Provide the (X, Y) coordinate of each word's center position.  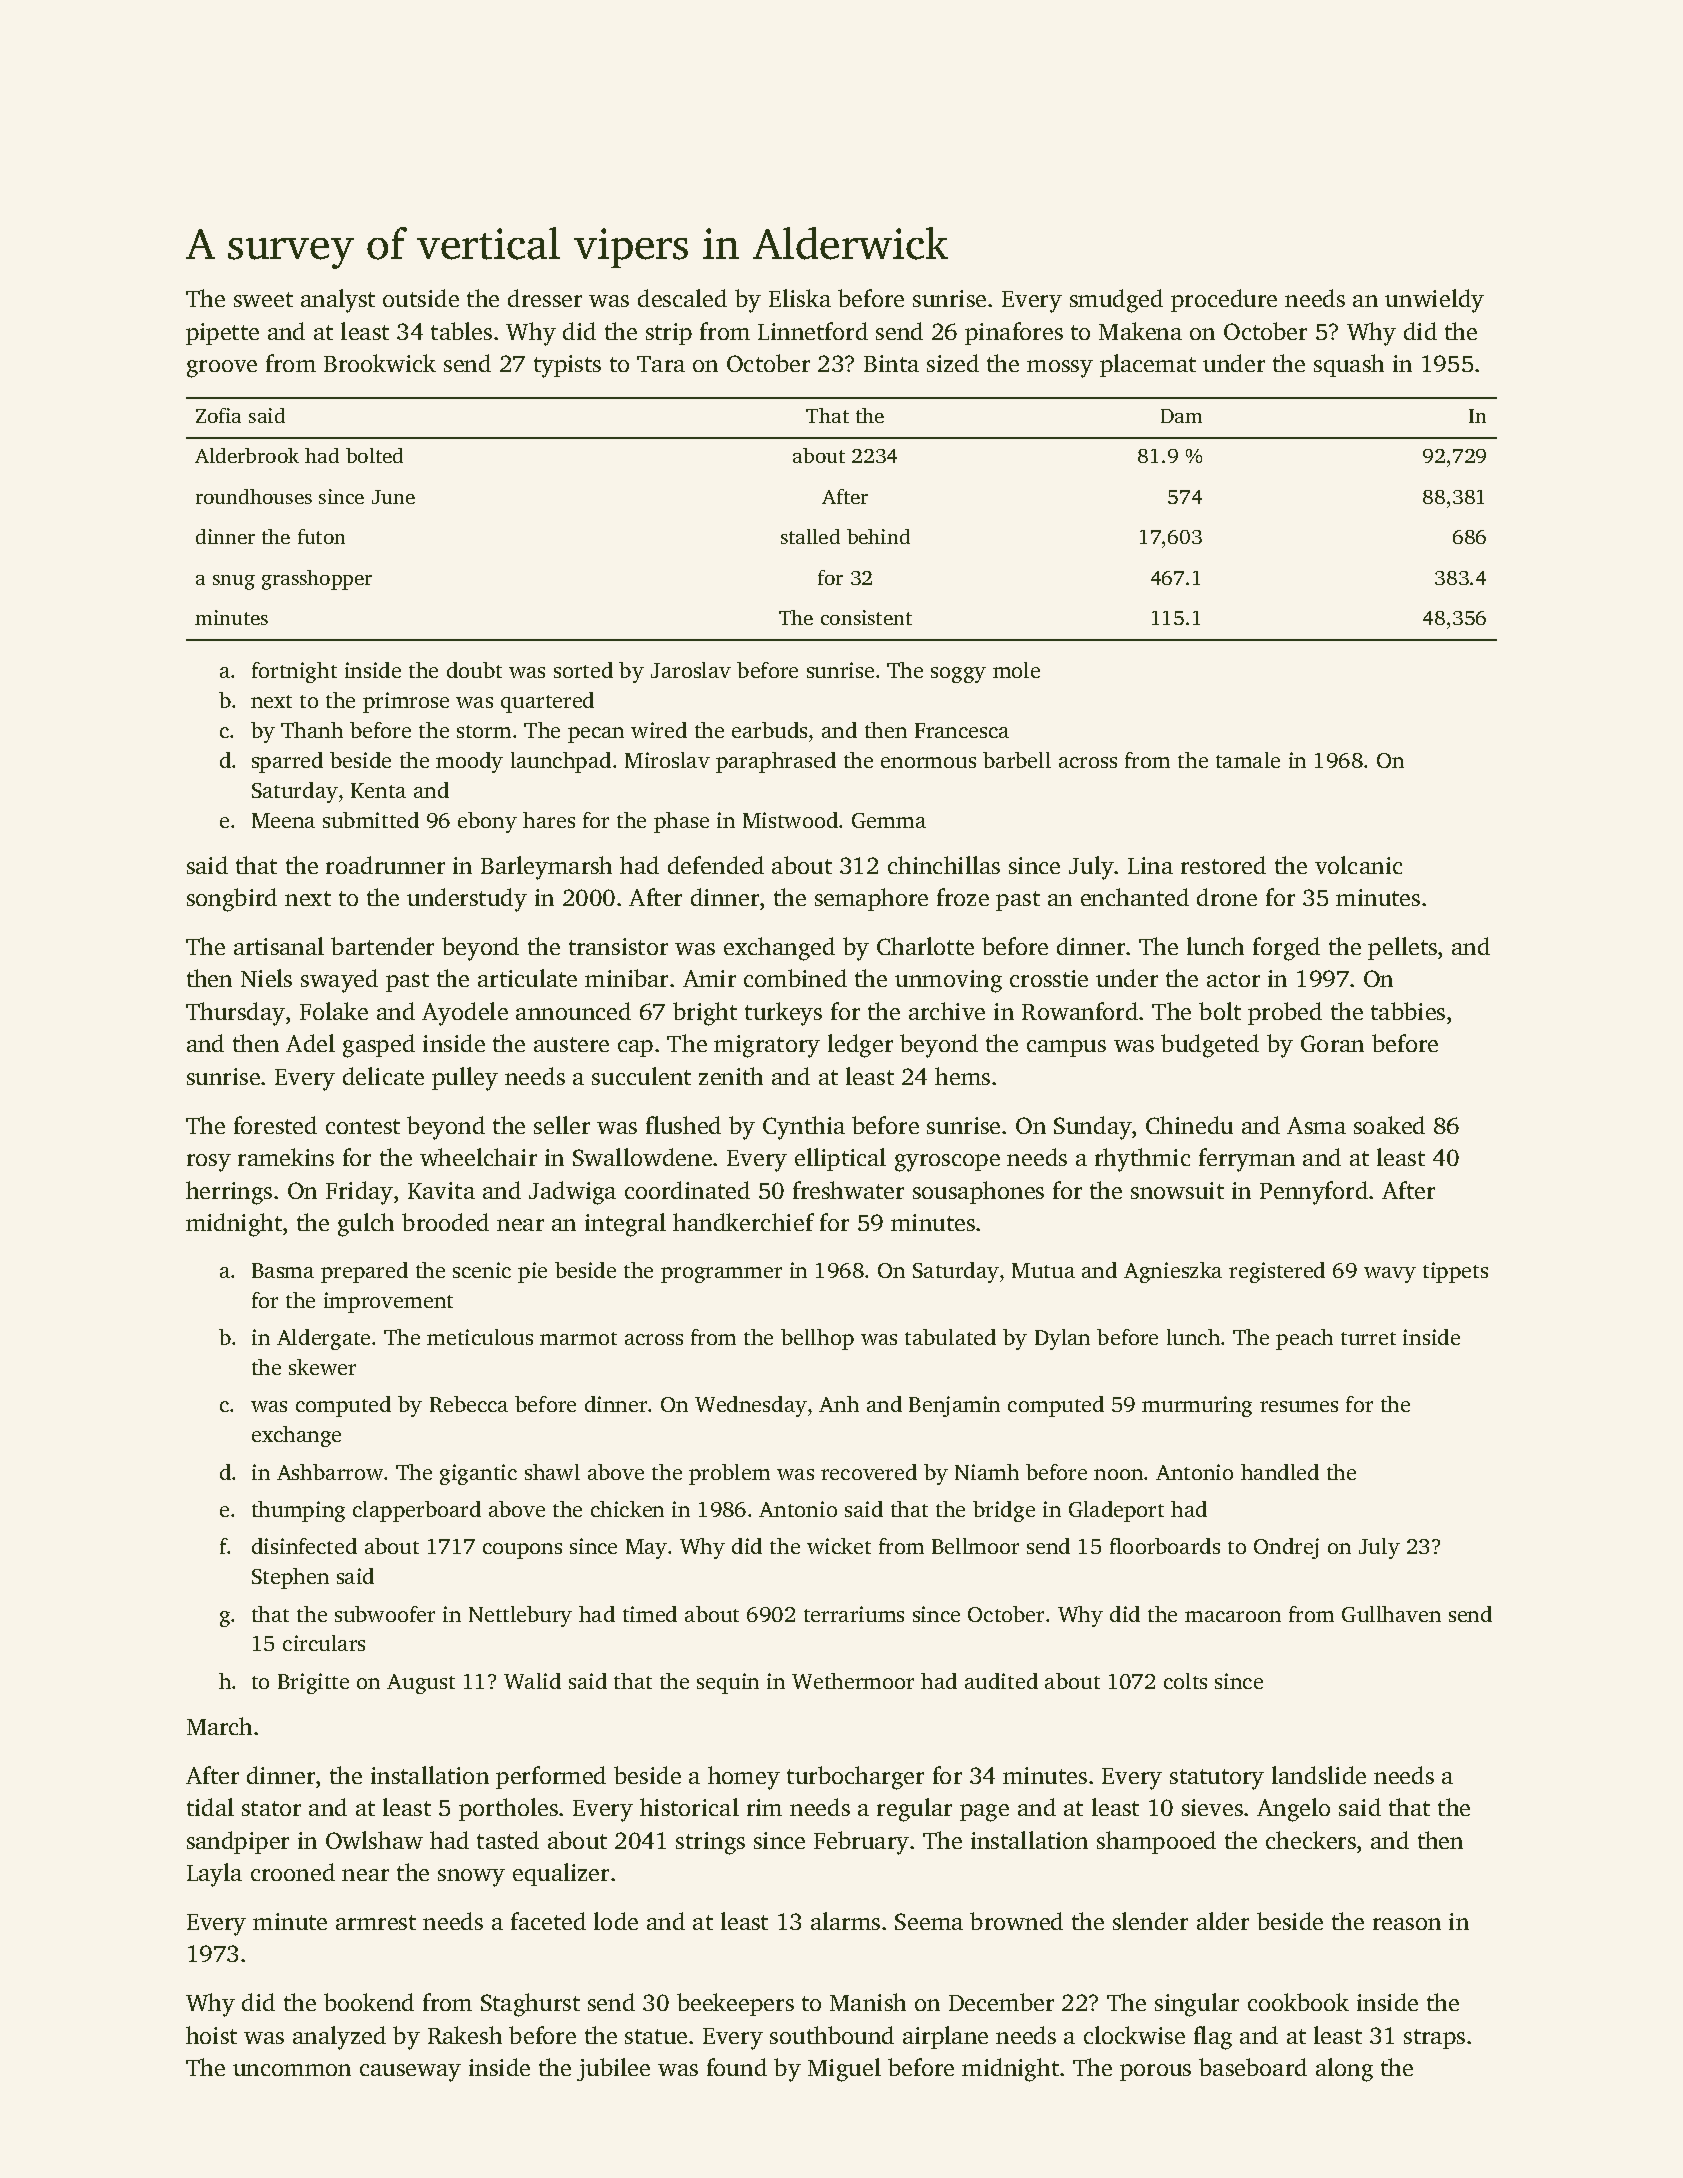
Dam (1181, 416)
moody (469, 762)
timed (650, 1614)
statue (656, 2036)
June (393, 497)
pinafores (1014, 333)
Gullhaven (1391, 1614)
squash (1349, 365)
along (1344, 2070)
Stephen (290, 1578)
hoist (211, 2035)
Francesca (962, 730)
